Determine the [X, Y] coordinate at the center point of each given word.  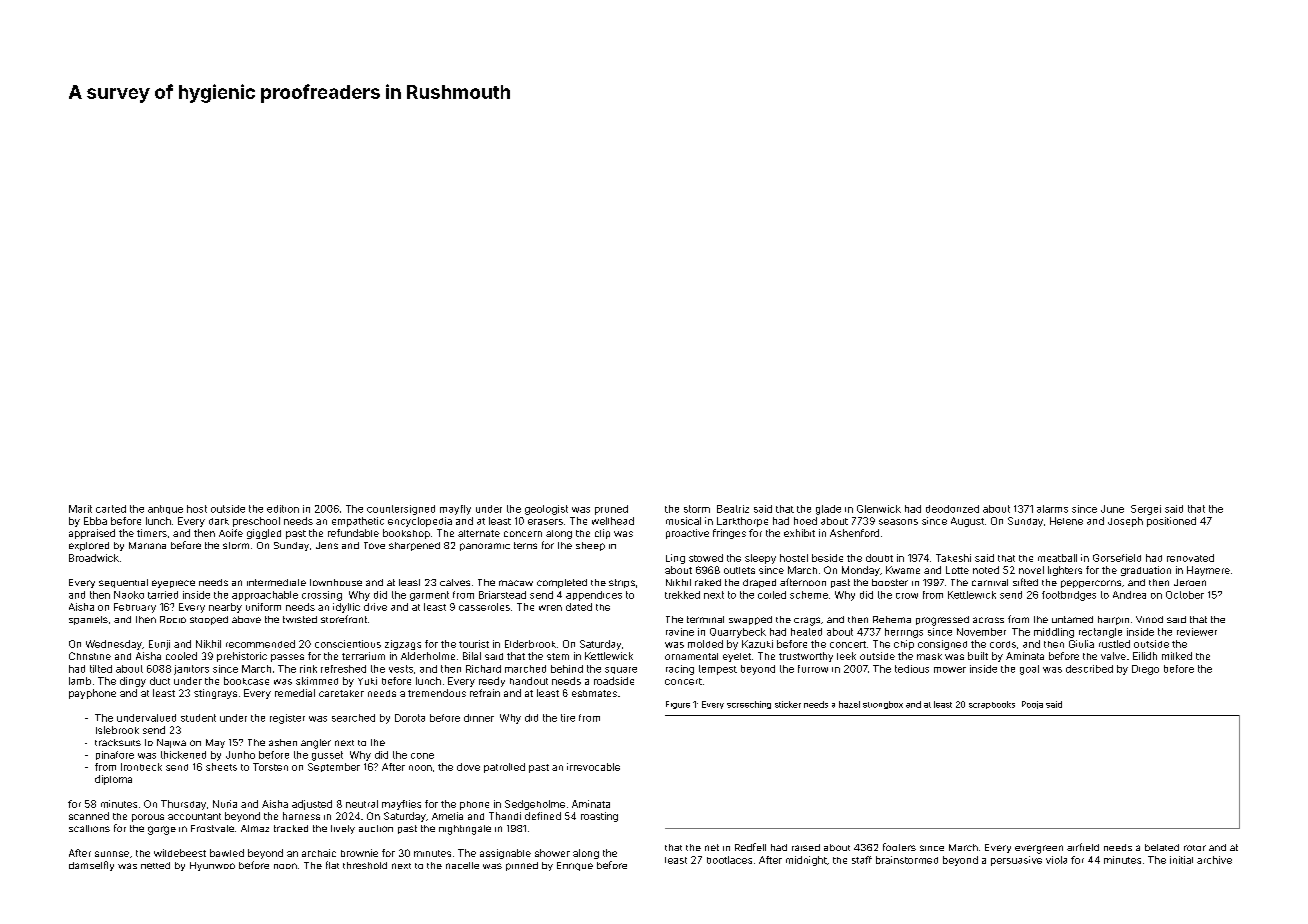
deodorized [952, 509]
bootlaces [729, 860]
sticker [788, 704]
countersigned [401, 510]
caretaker [341, 693]
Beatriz [733, 509]
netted [155, 865]
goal [1029, 670]
